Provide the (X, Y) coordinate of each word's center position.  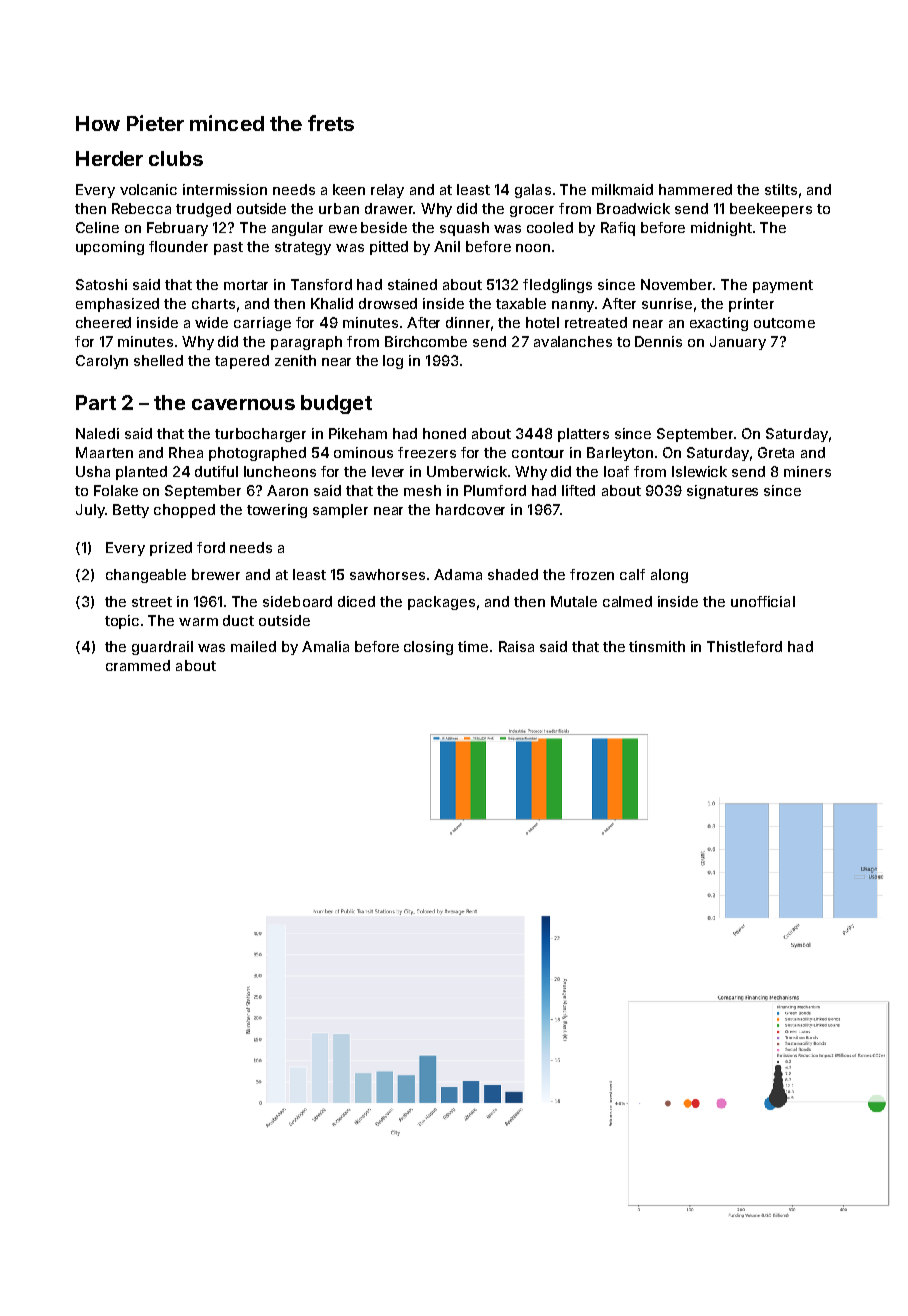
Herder (109, 158)
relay (387, 191)
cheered (103, 322)
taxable (521, 303)
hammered (695, 189)
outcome (784, 323)
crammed (138, 665)
